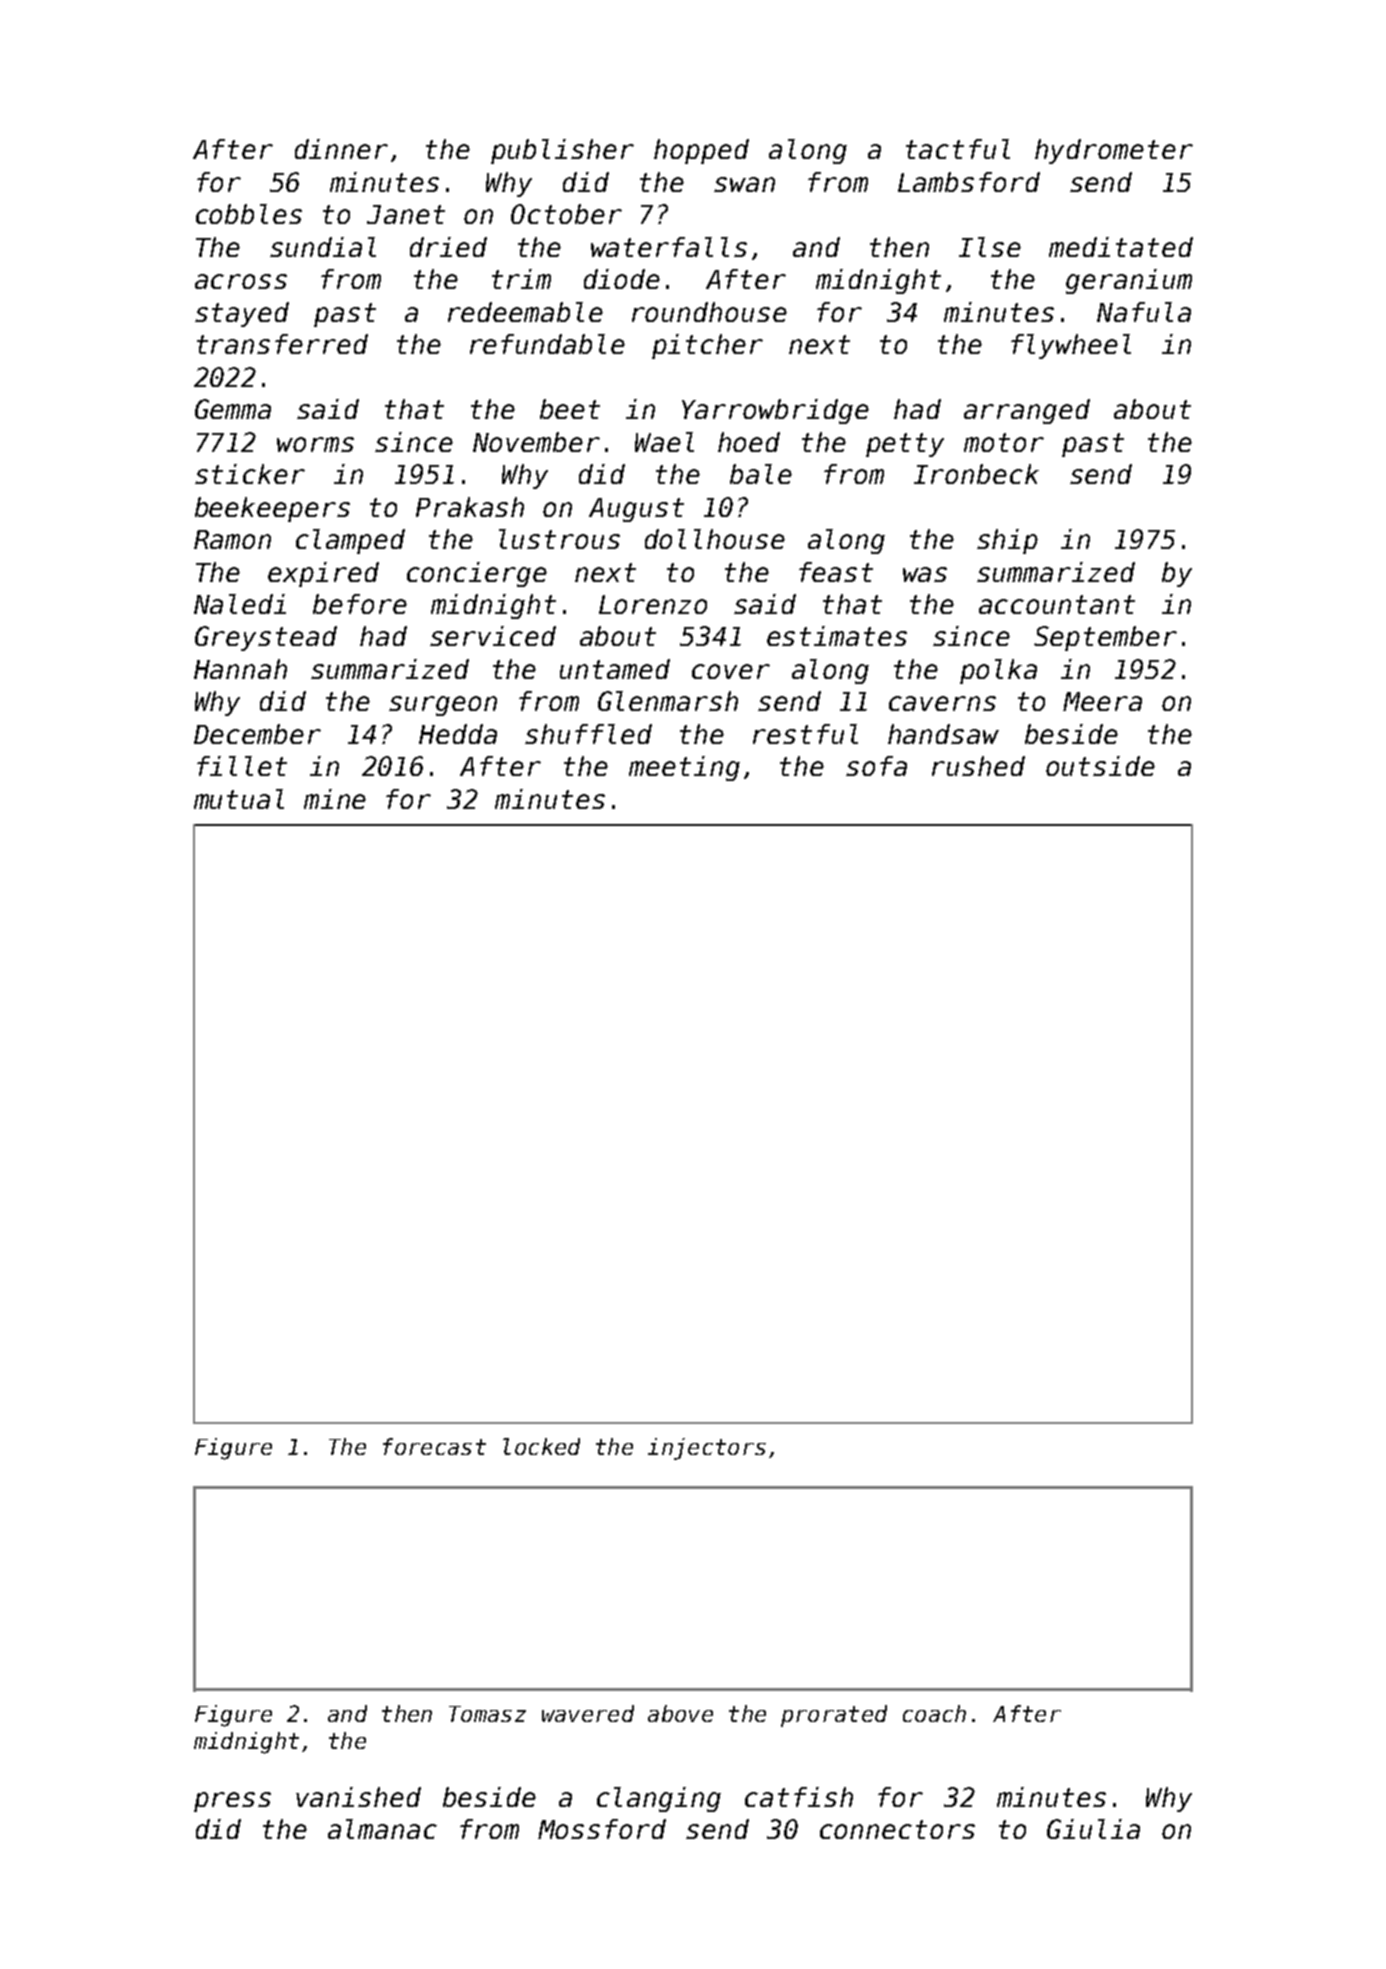  I want to click on December, so click(257, 734).
